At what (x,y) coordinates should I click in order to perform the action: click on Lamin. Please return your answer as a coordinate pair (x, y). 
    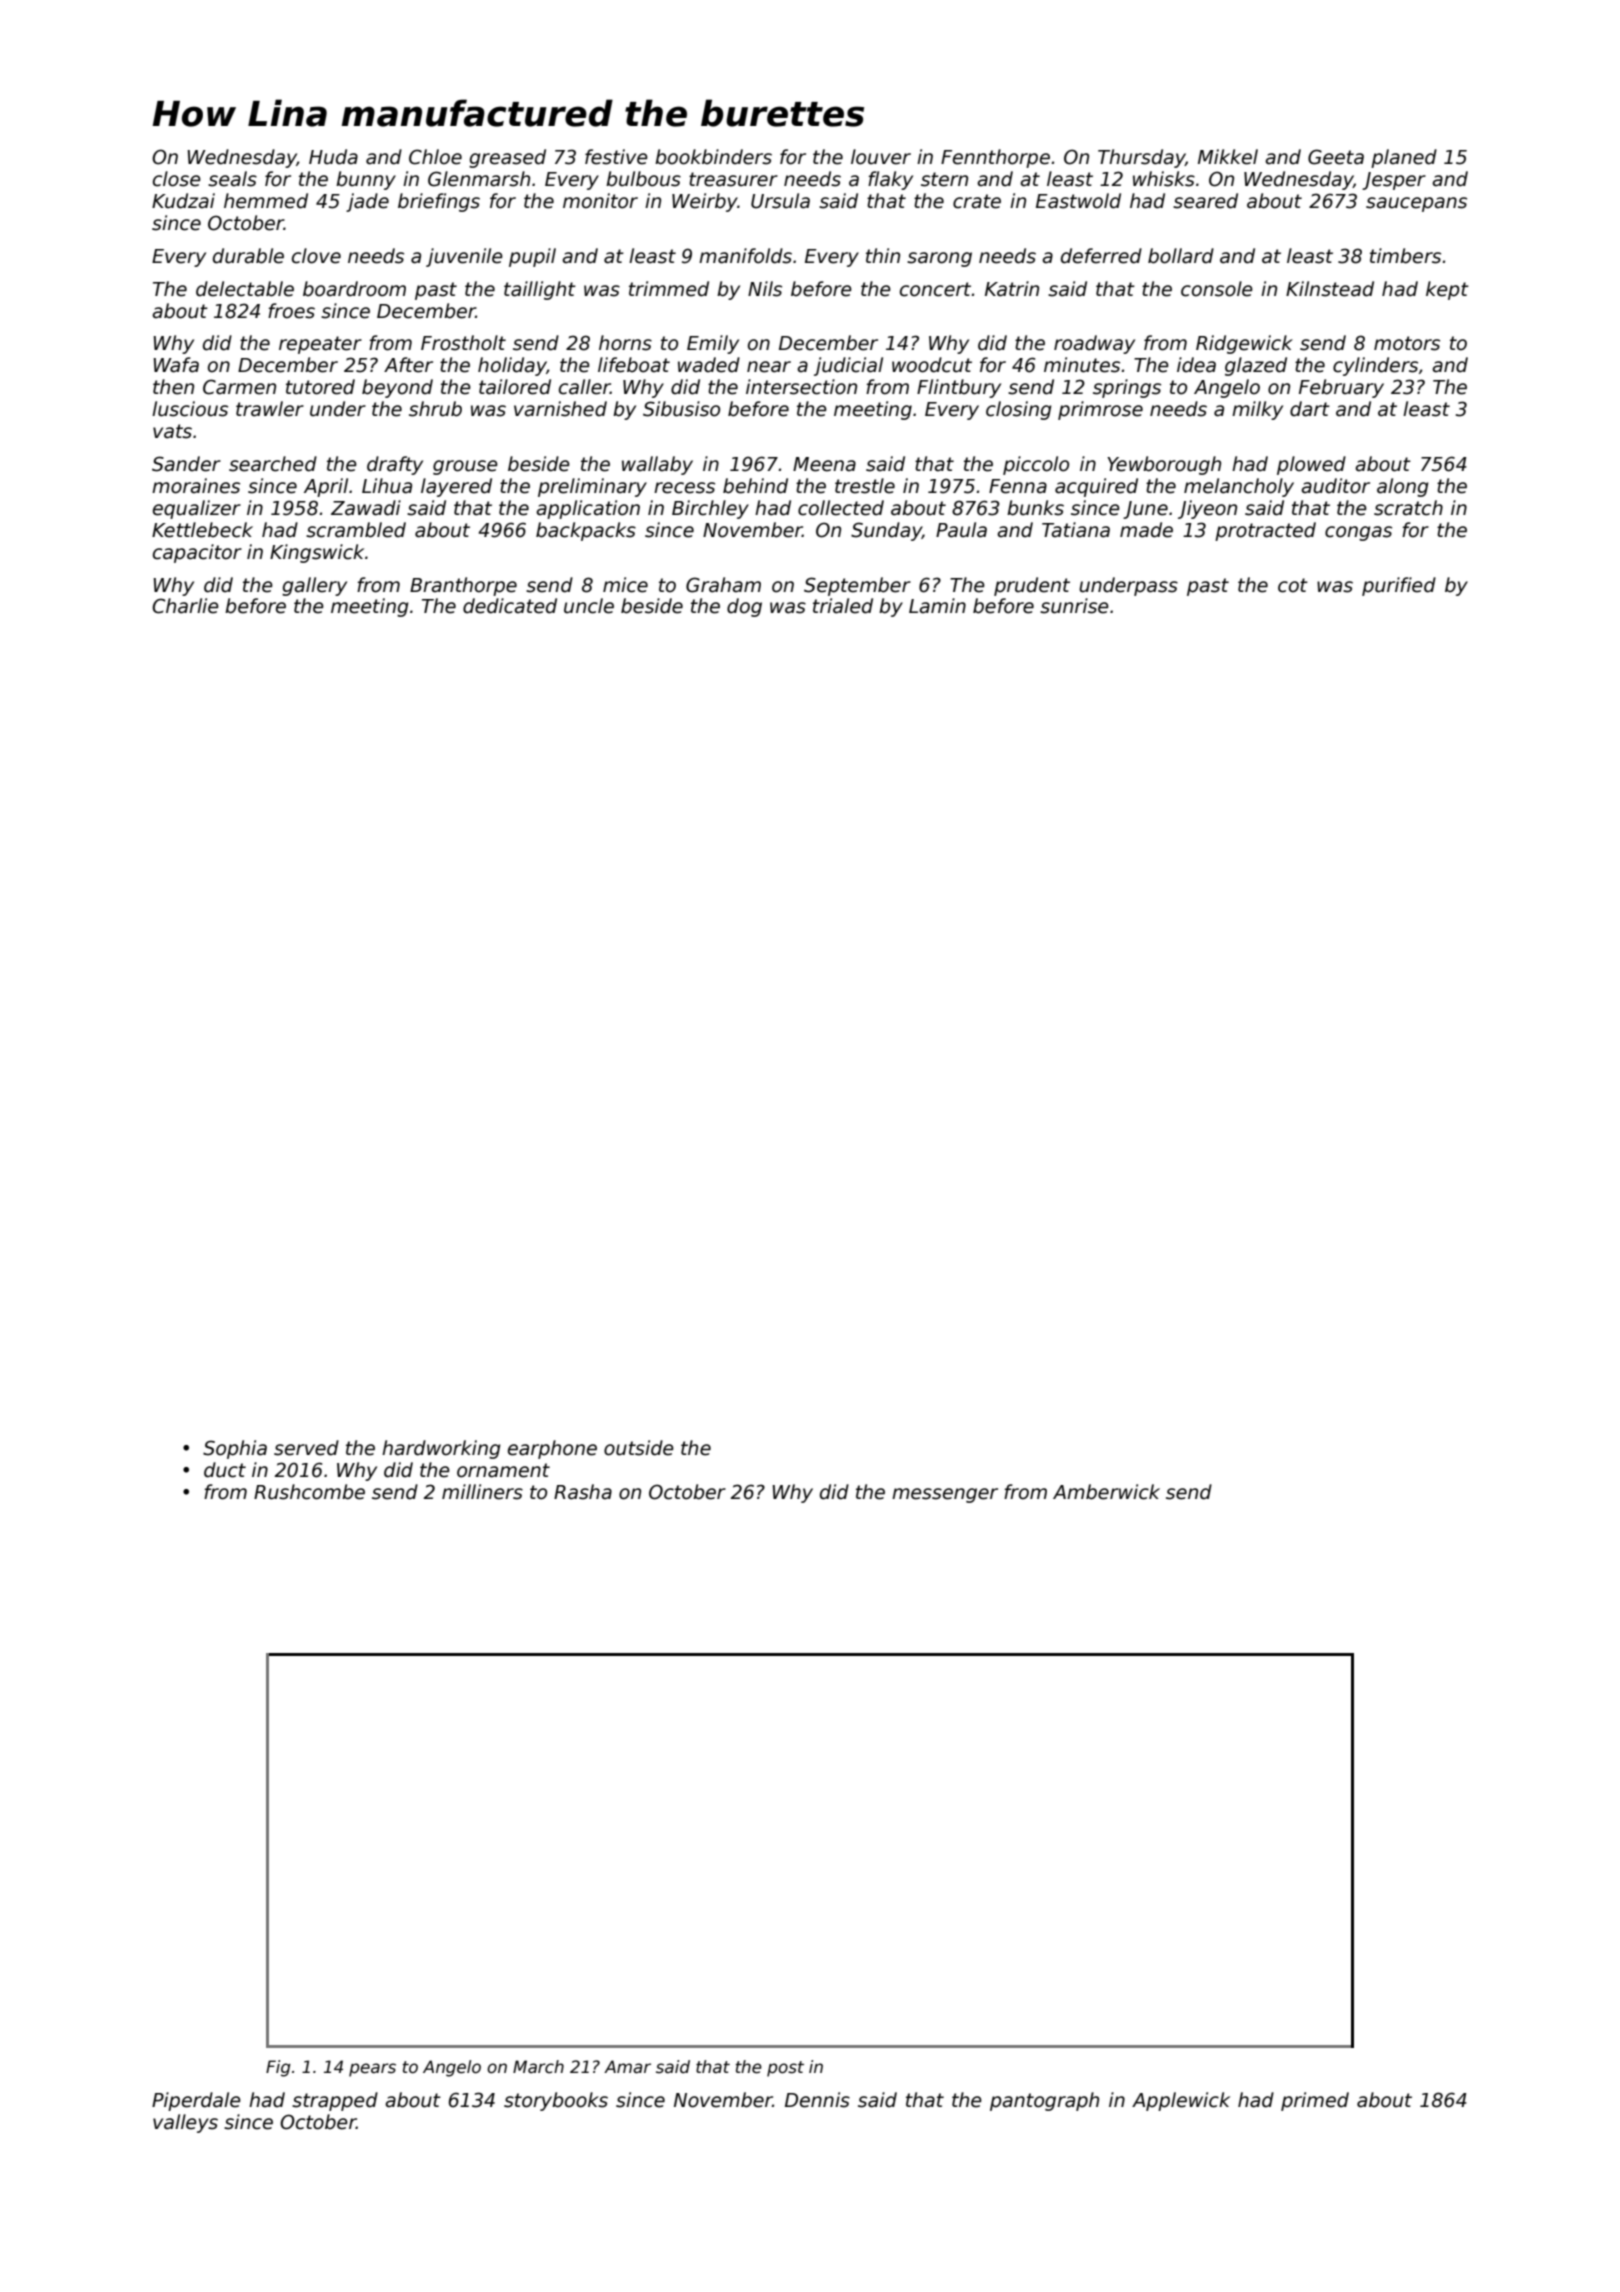
    Looking at the image, I should click on (937, 606).
